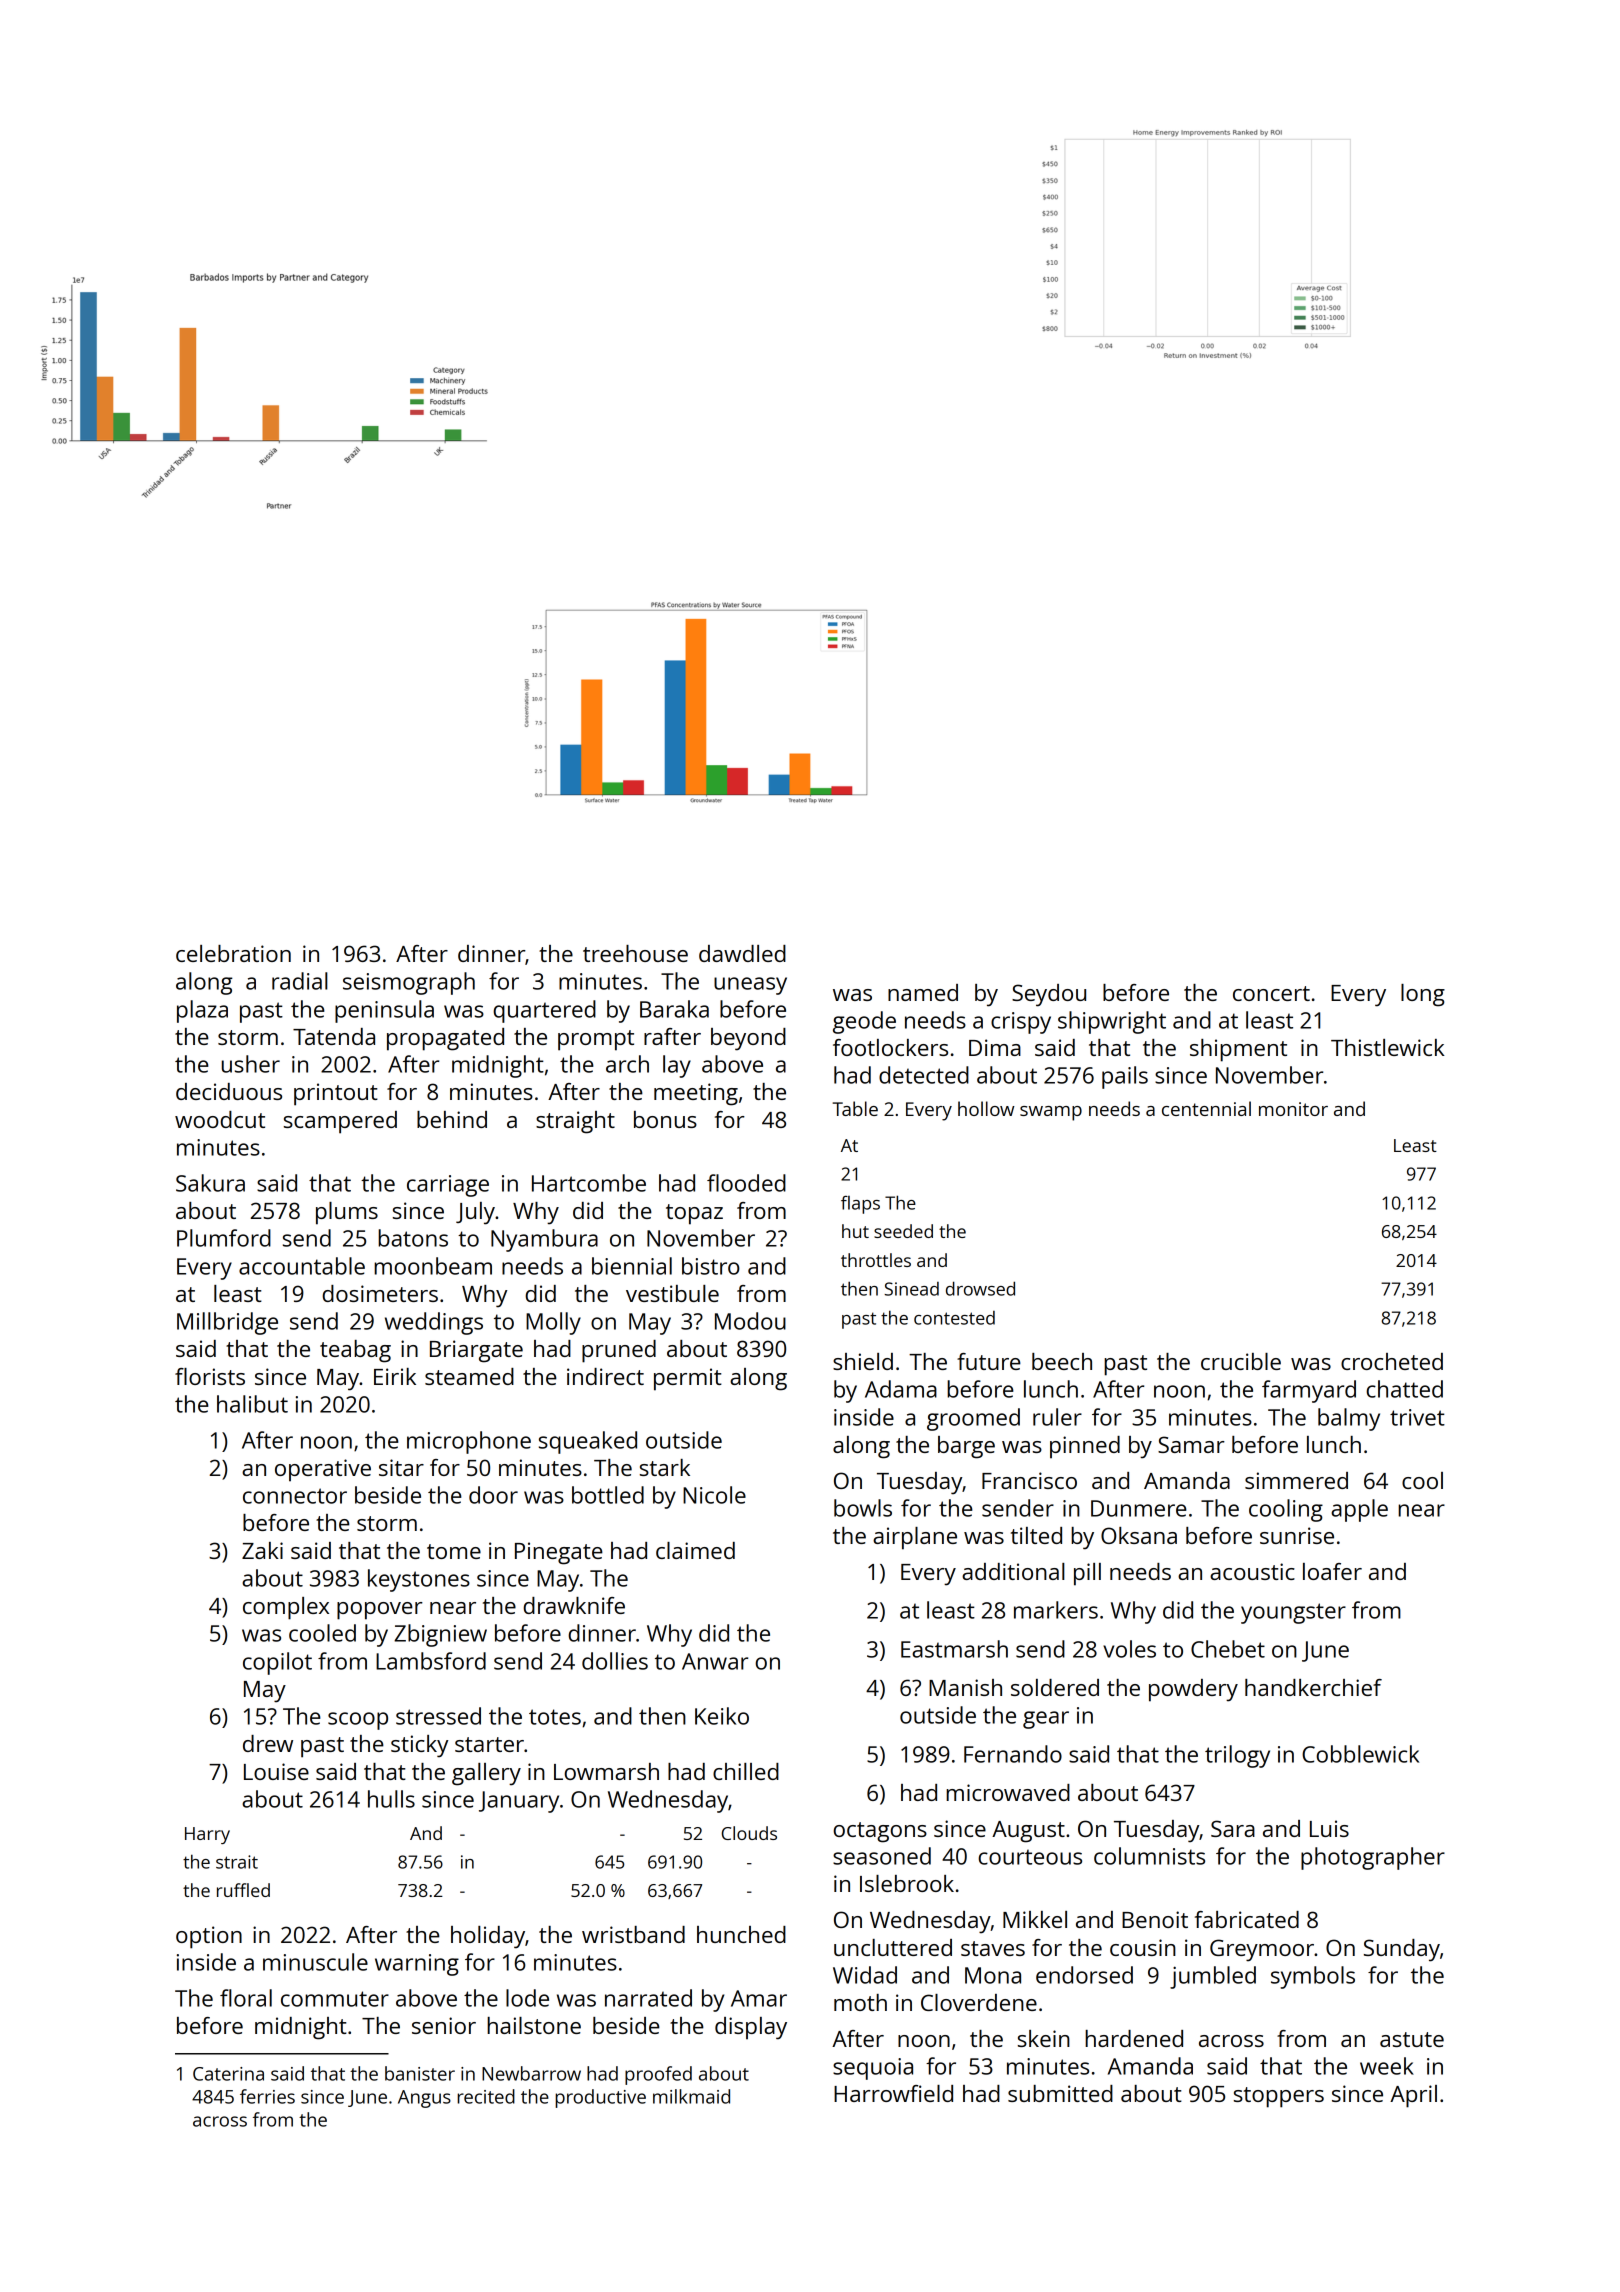  What do you see at coordinates (1271, 993) in the image?
I see `concert` at bounding box center [1271, 993].
